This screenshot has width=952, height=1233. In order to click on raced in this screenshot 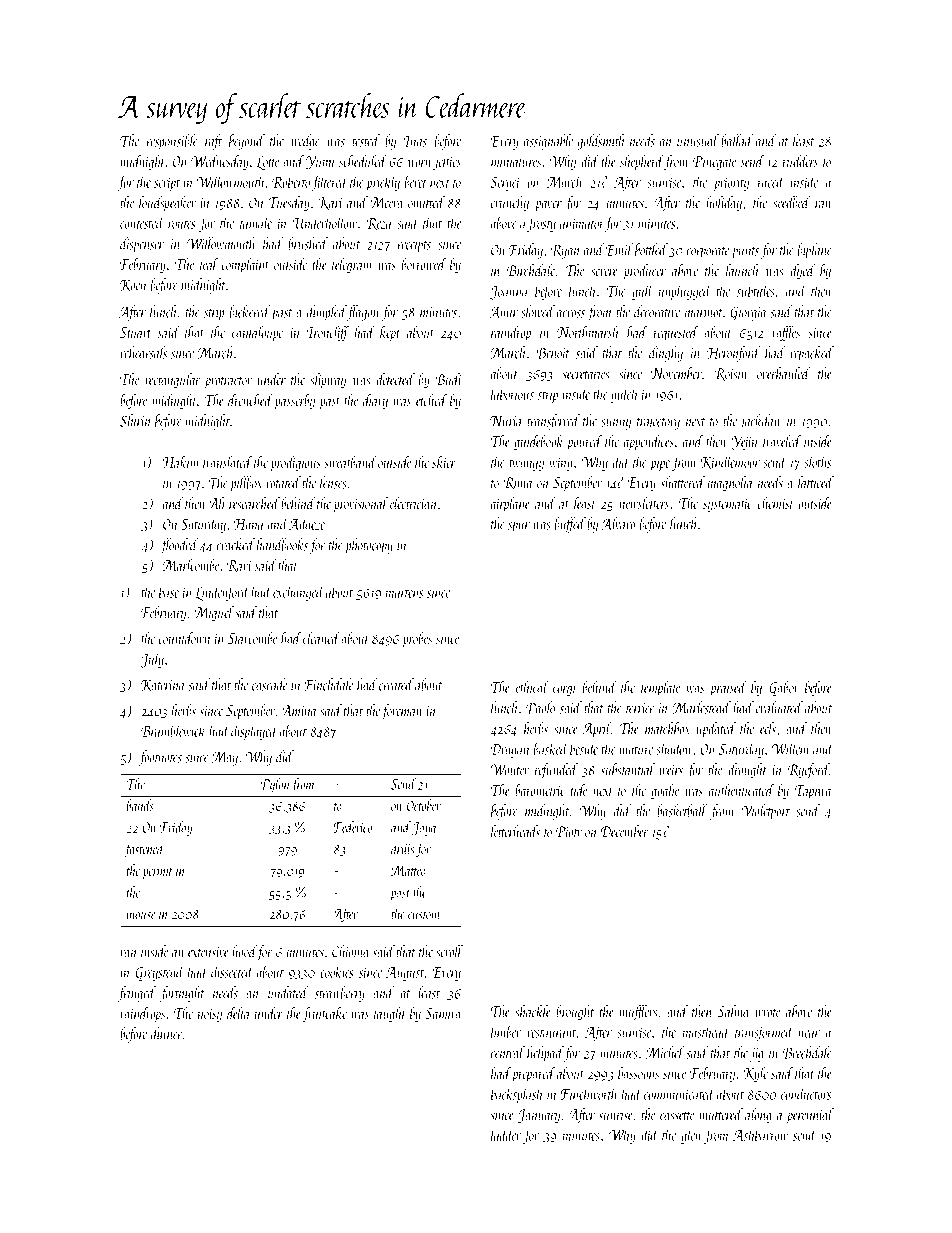, I will do `click(771, 181)`.
